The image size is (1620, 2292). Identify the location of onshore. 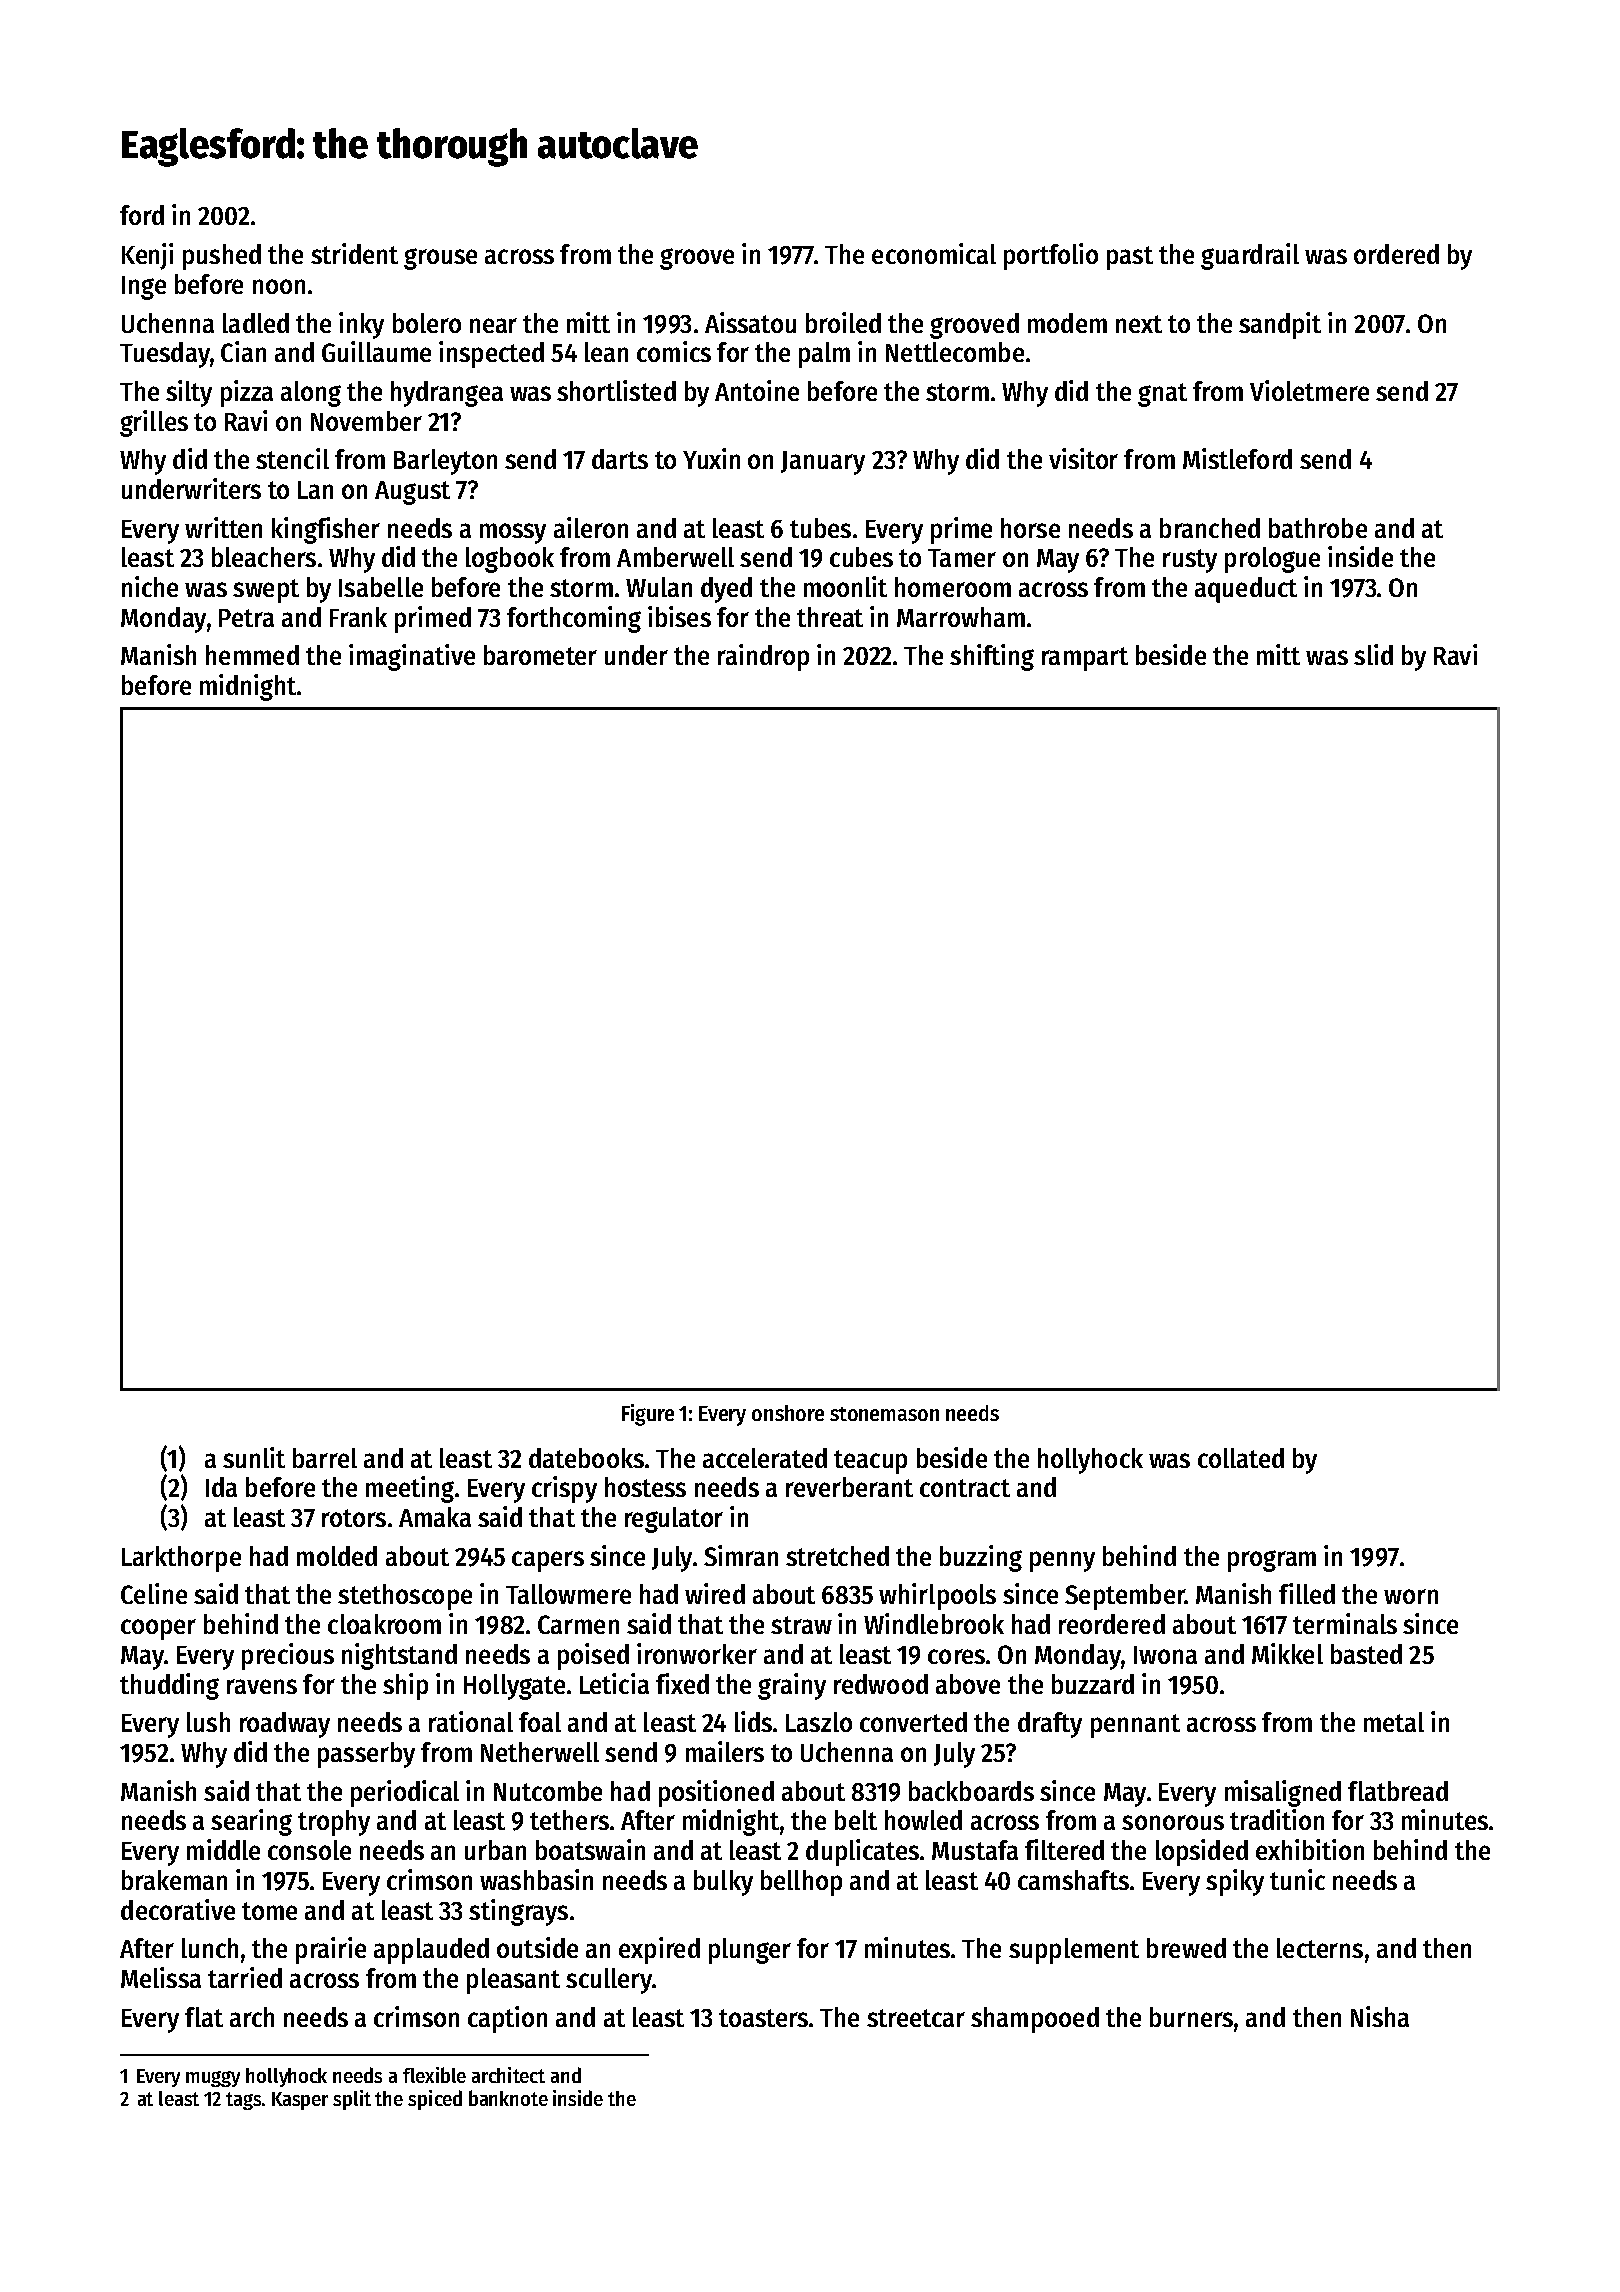
(788, 1413).
